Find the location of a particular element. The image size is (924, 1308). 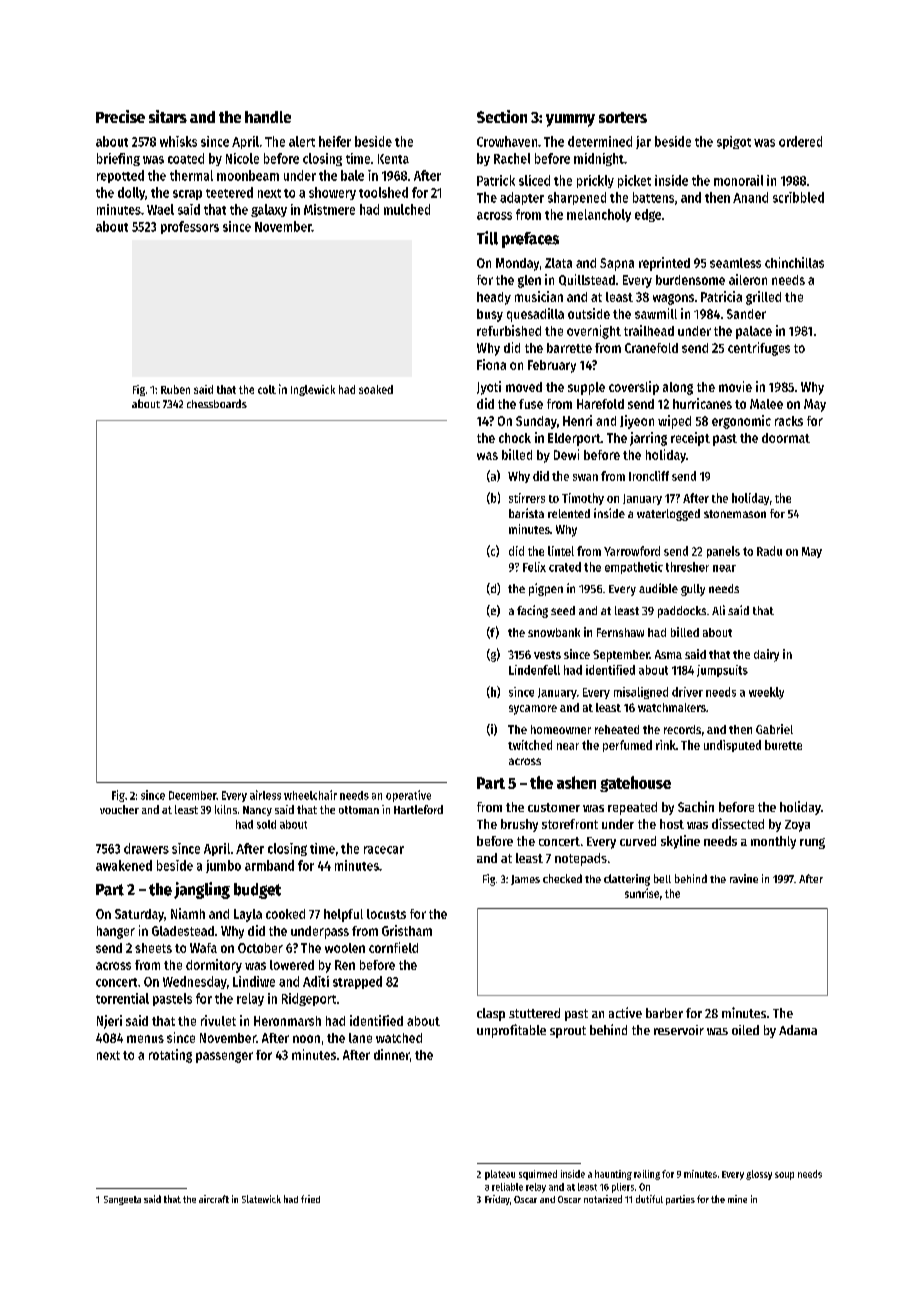

ordered is located at coordinates (800, 141).
